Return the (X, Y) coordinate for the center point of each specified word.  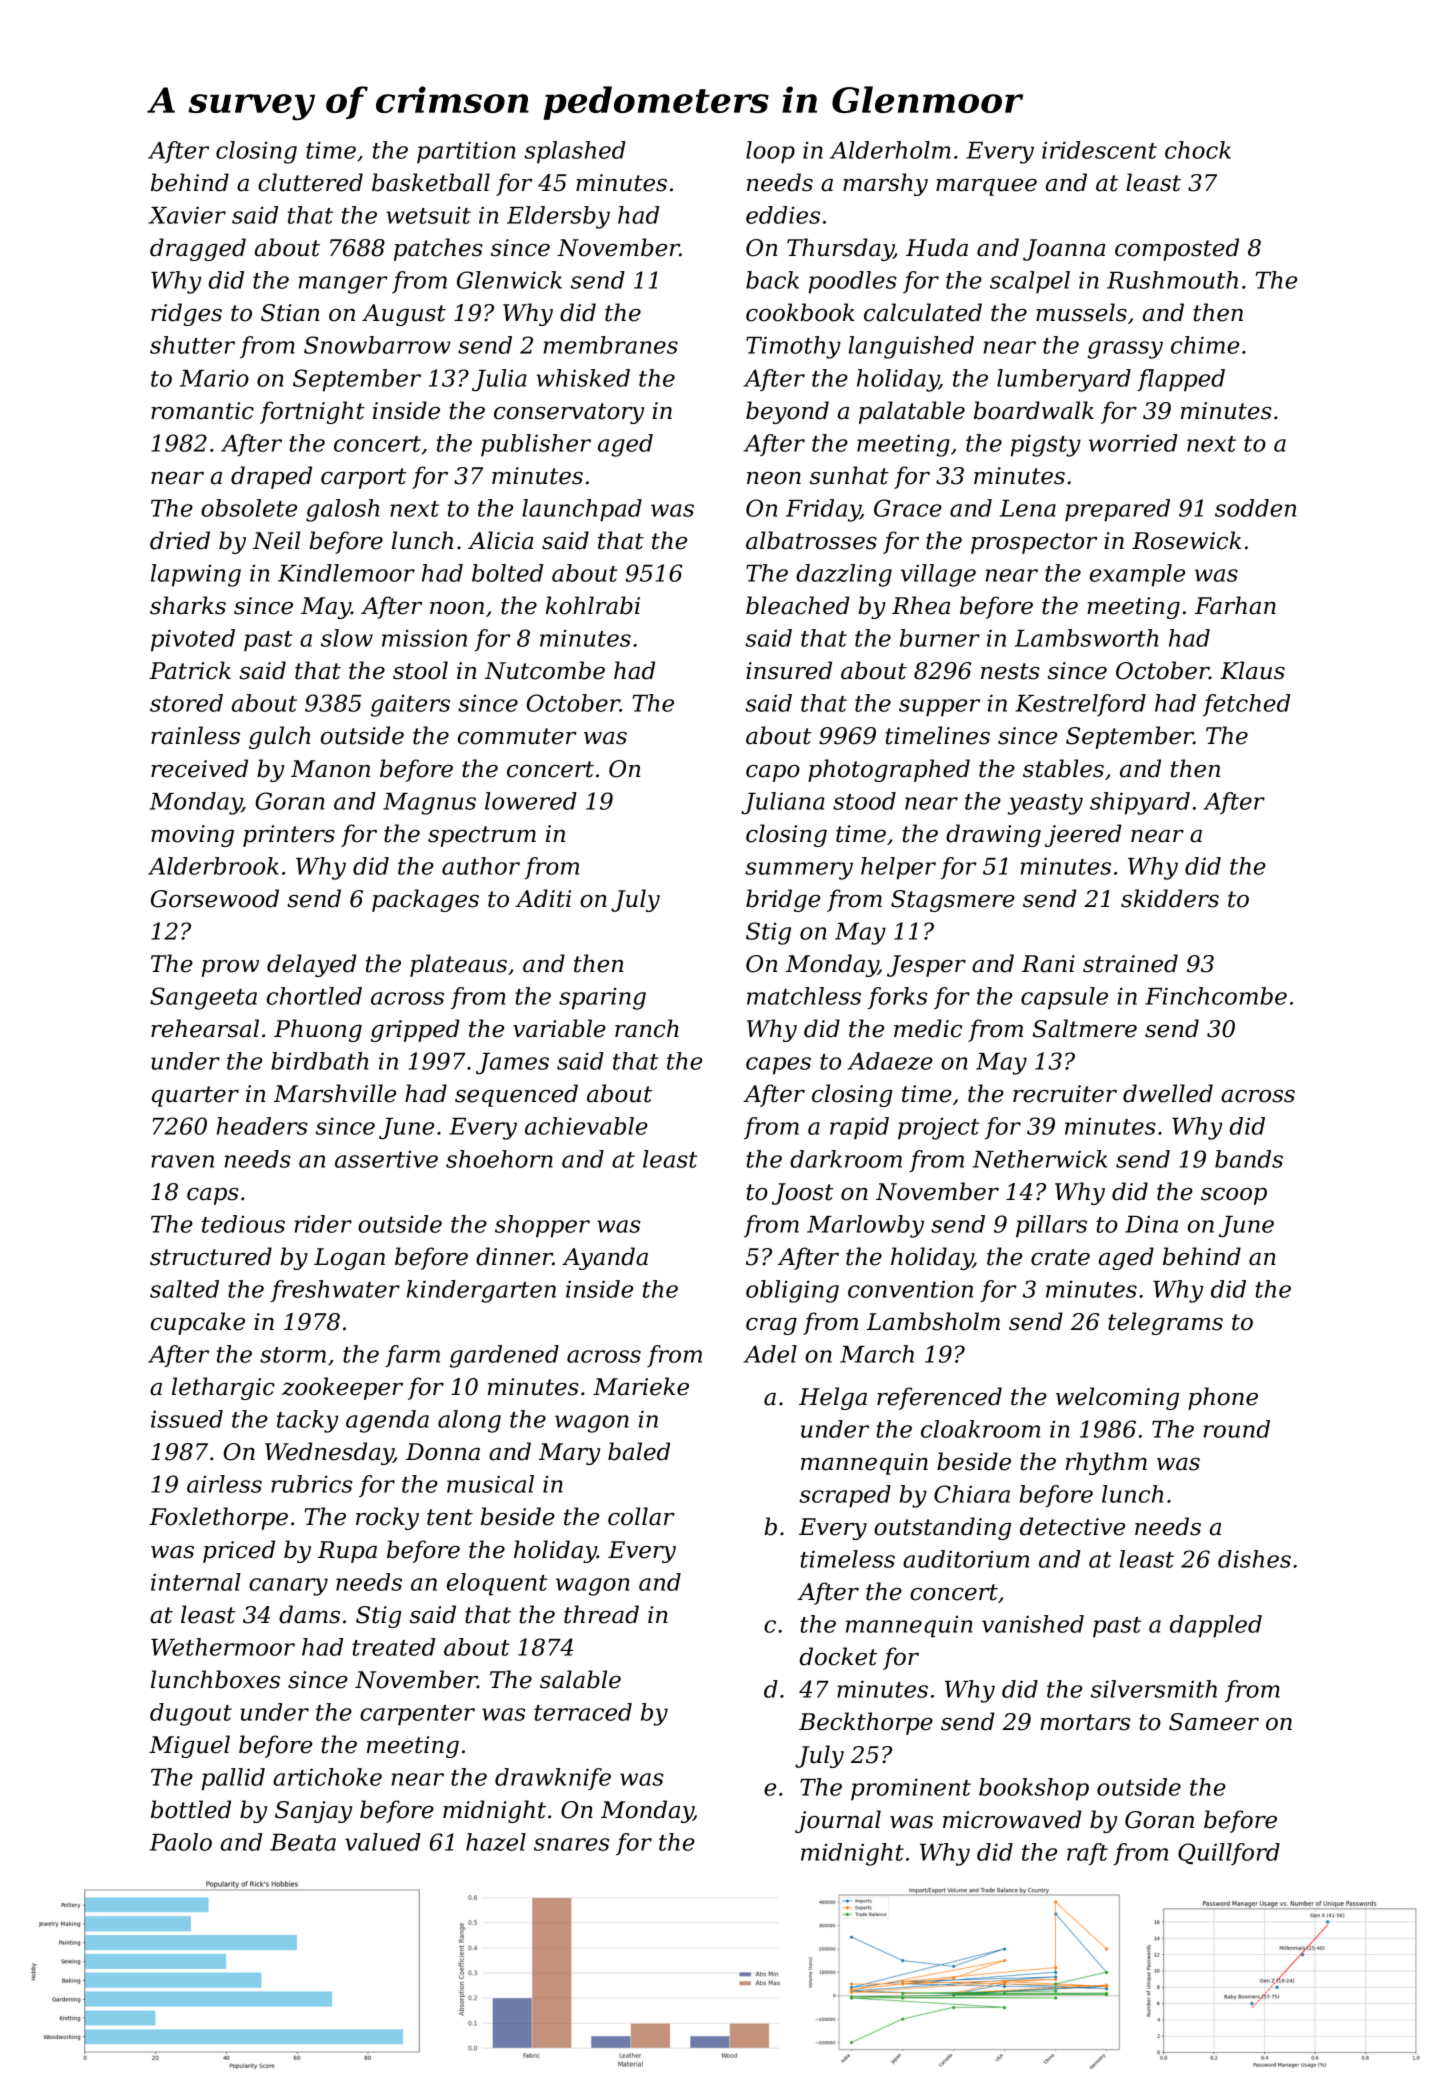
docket (838, 1656)
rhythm (1106, 1463)
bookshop (1034, 1789)
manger (343, 285)
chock (1198, 150)
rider (323, 1224)
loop (770, 152)
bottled (191, 1809)
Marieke (641, 1386)
